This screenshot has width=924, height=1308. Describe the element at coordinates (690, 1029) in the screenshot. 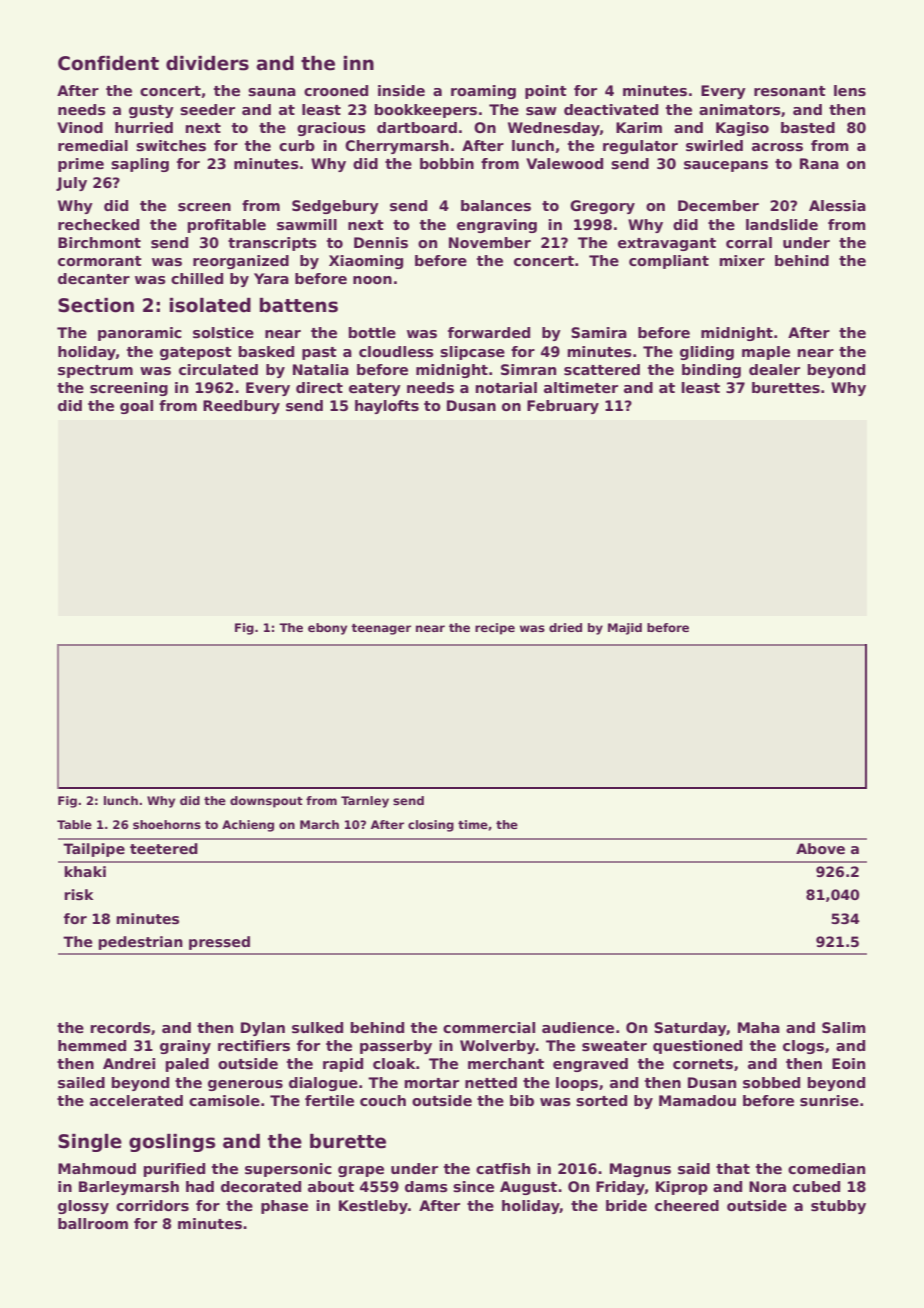

I see `Saturday` at that location.
